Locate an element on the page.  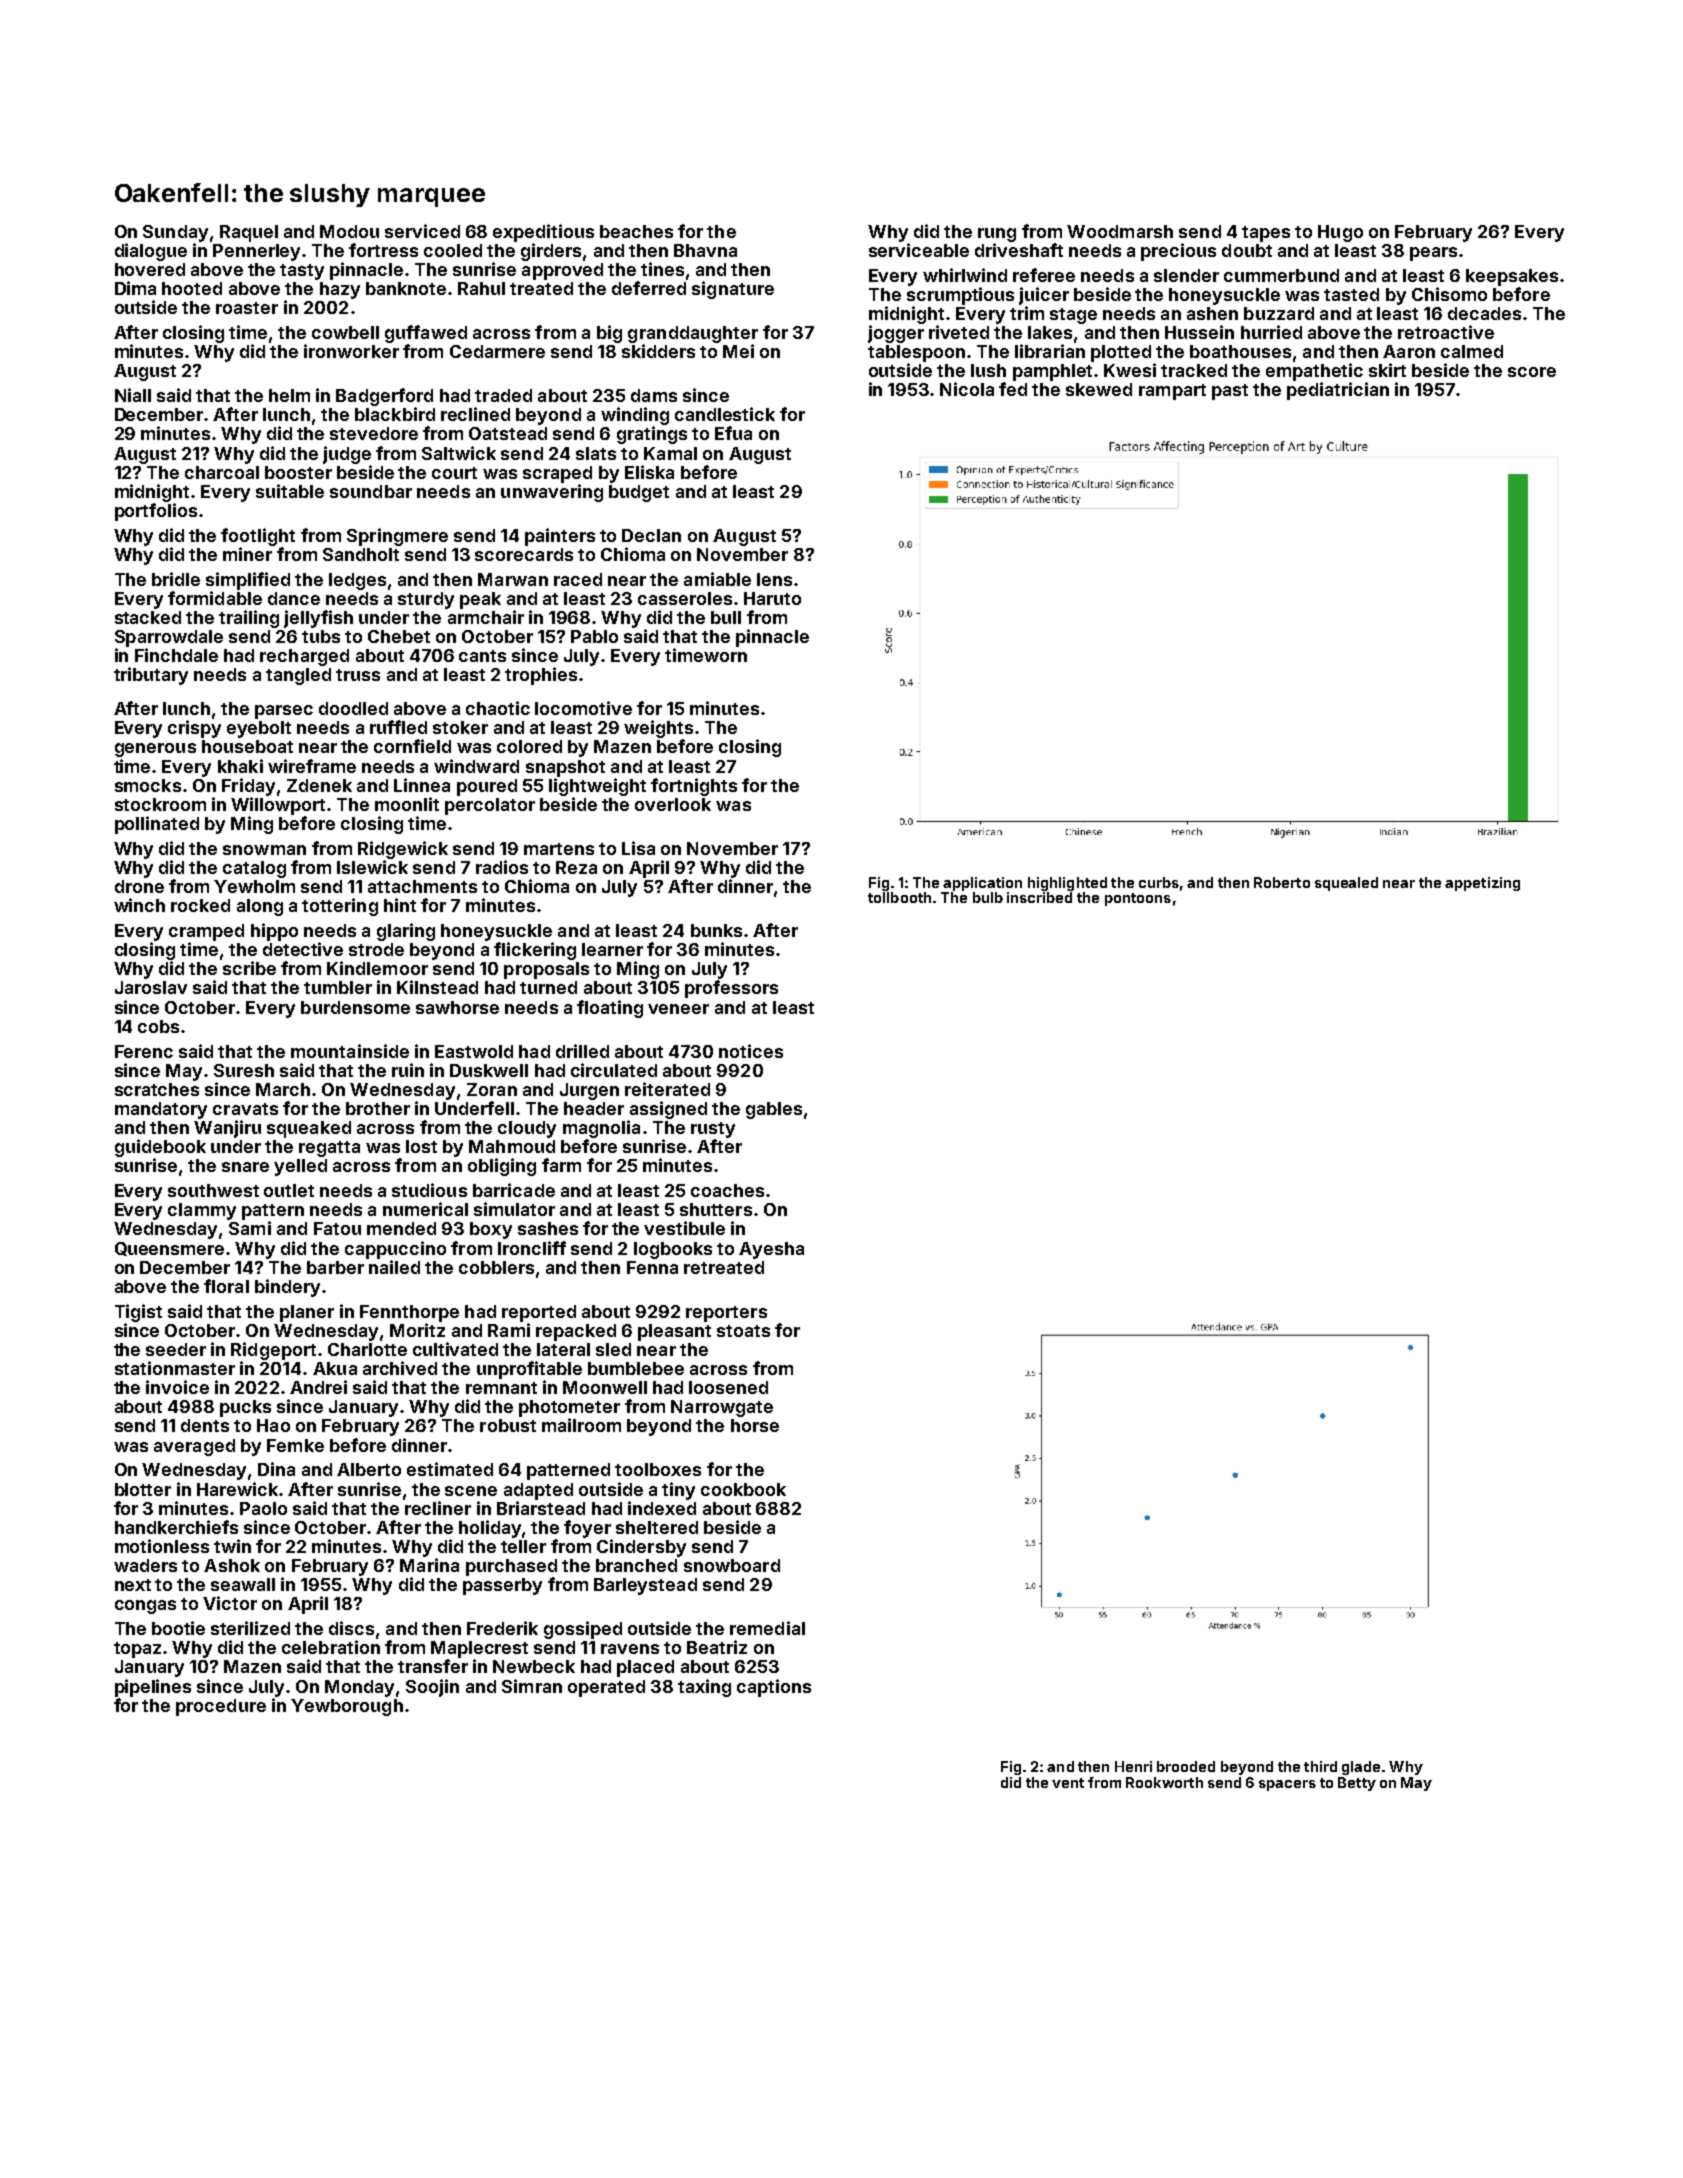
third is located at coordinates (1320, 1766).
